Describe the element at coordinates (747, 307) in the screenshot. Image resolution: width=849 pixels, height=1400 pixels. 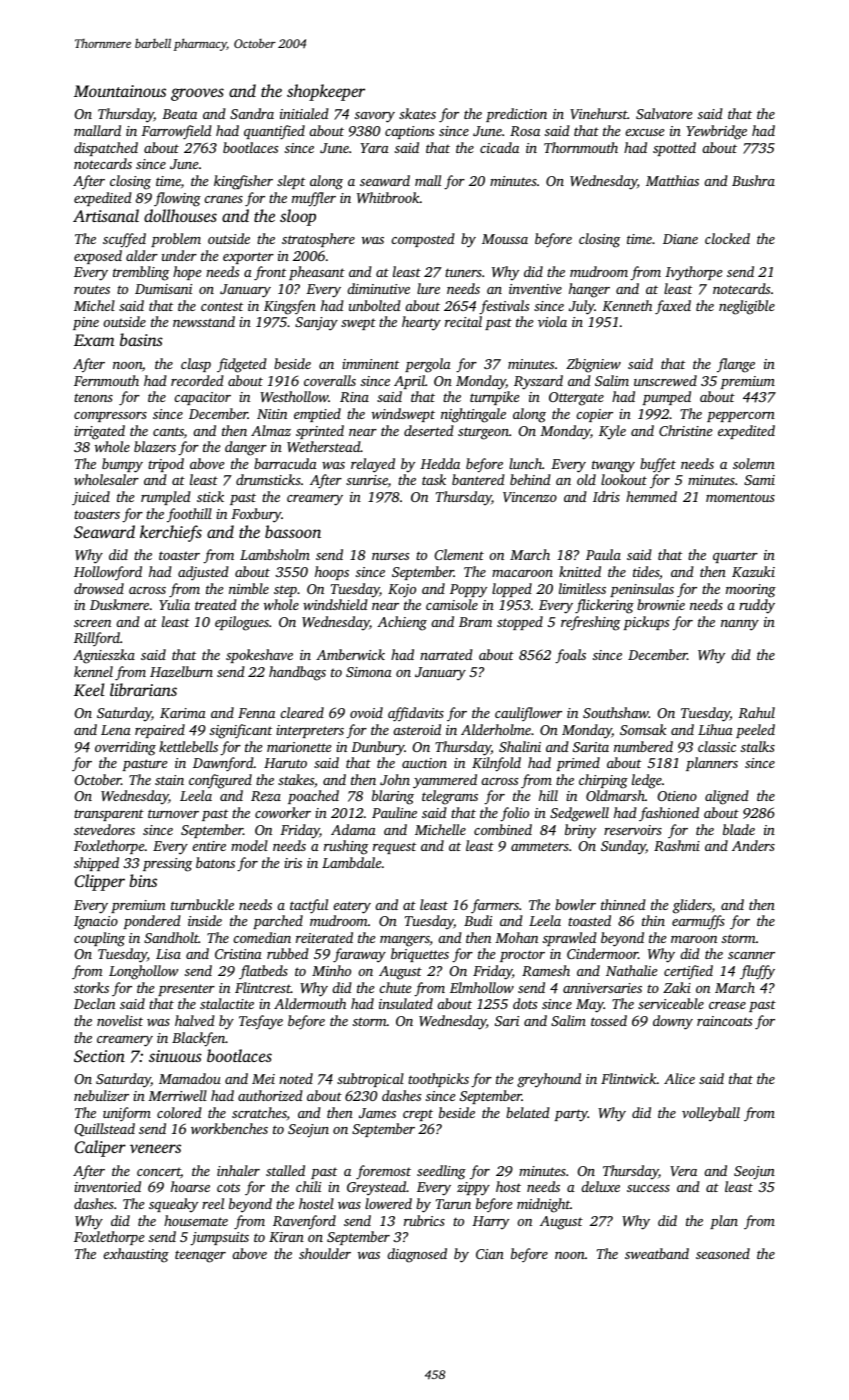
I see `negligible` at that location.
